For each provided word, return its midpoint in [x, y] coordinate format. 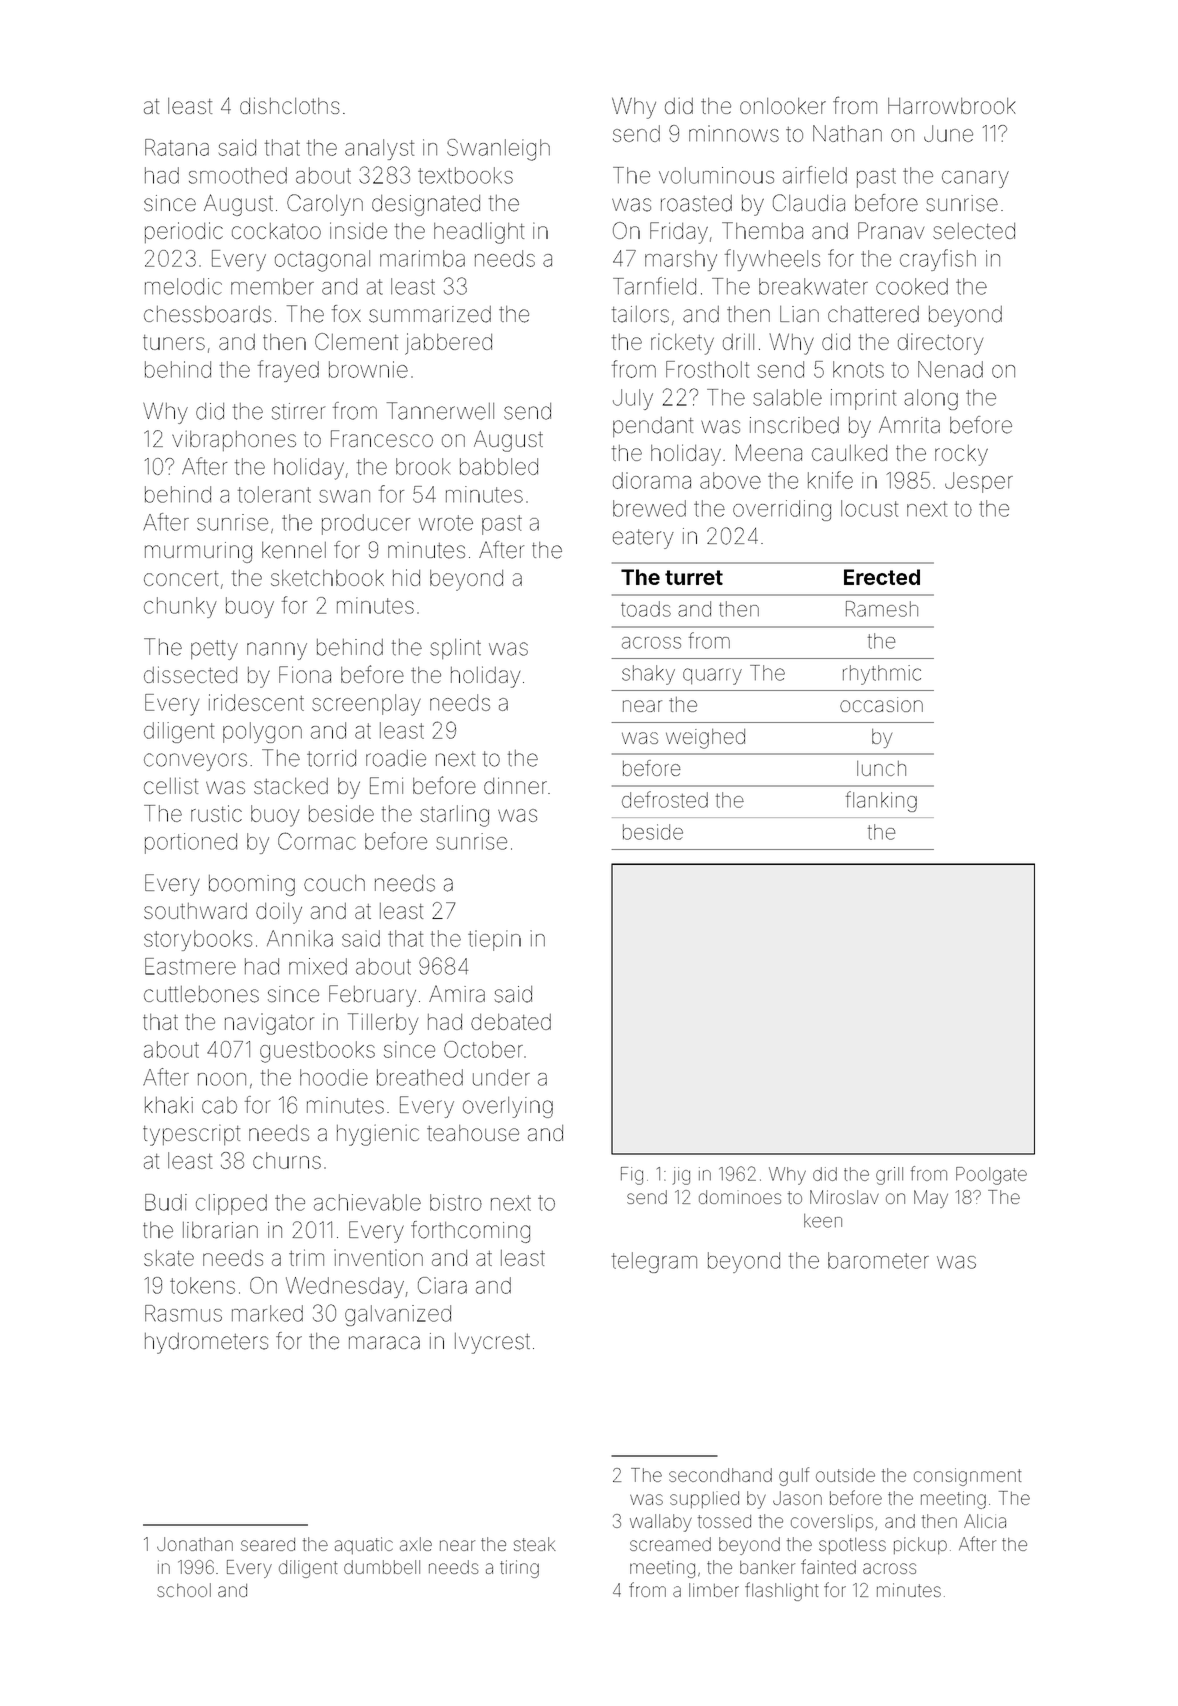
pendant [653, 427]
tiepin [494, 940]
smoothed [238, 175]
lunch [881, 768]
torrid [331, 758]
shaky [648, 675]
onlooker [783, 106]
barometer [878, 1260]
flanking [881, 801]
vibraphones [234, 440]
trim [306, 1257]
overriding [782, 510]
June [948, 133]
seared [268, 1544]
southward [195, 911]
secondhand [720, 1475]
